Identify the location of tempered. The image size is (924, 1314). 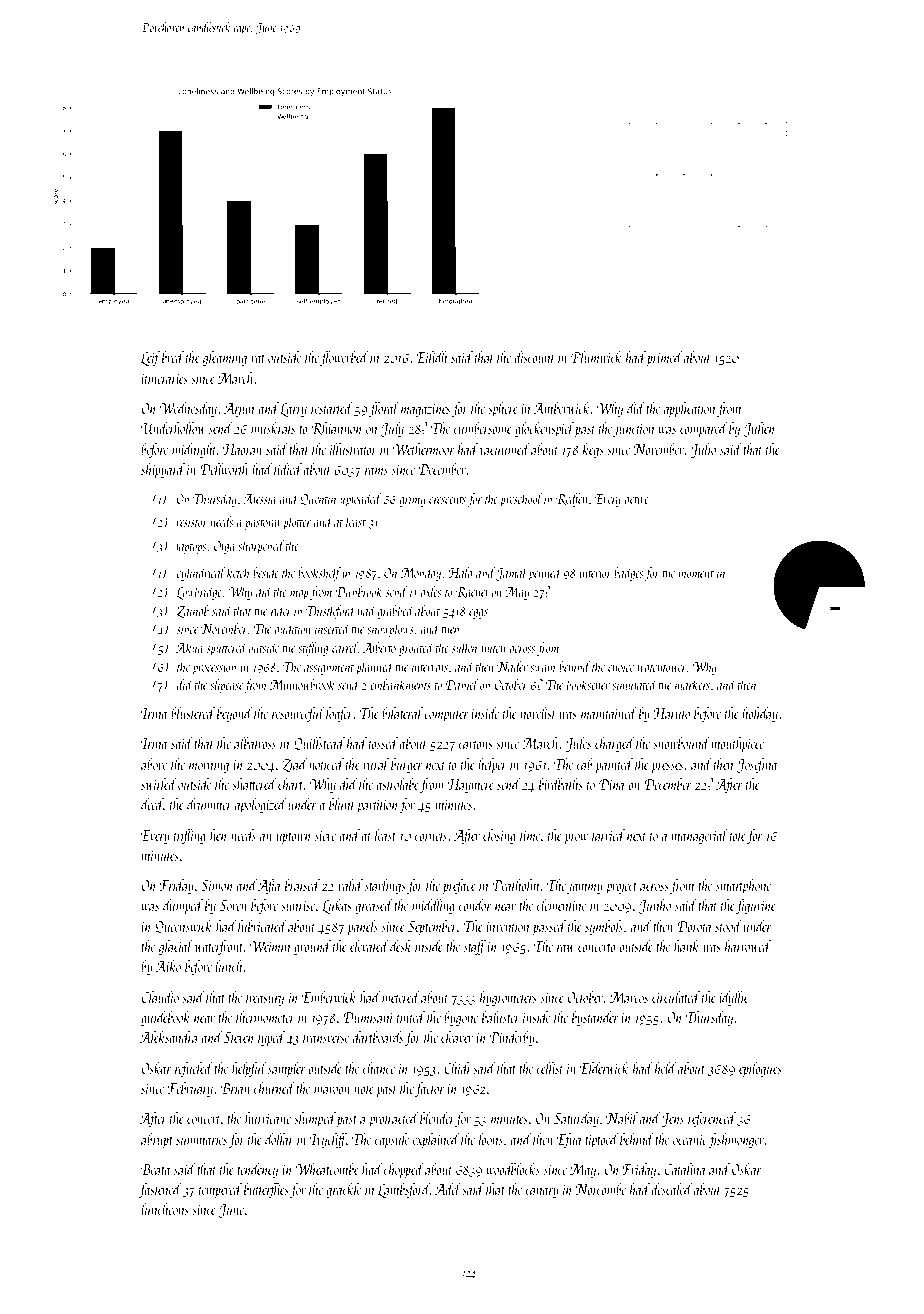
(220, 1190).
